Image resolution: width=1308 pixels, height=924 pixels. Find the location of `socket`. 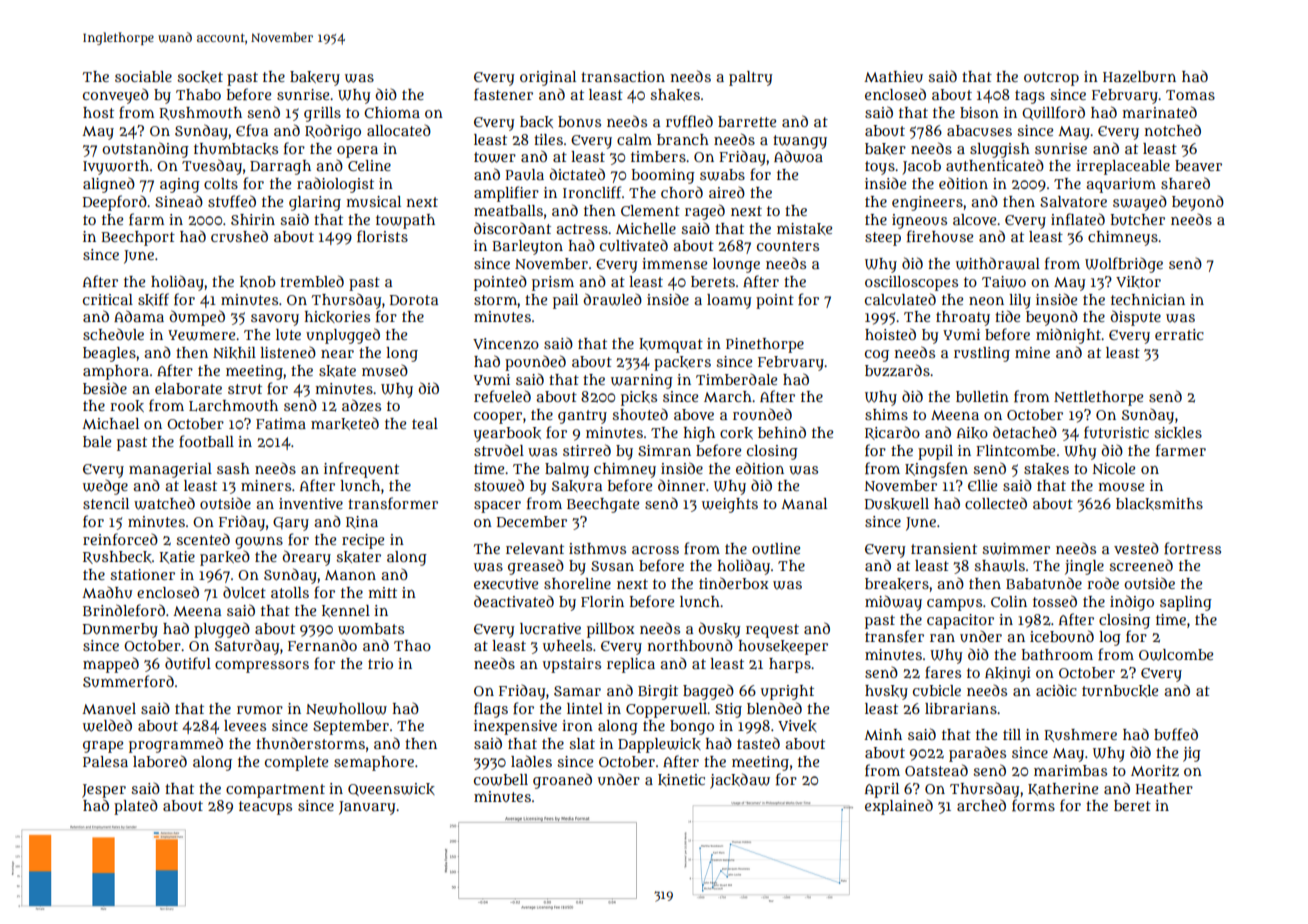

socket is located at coordinates (200, 77).
